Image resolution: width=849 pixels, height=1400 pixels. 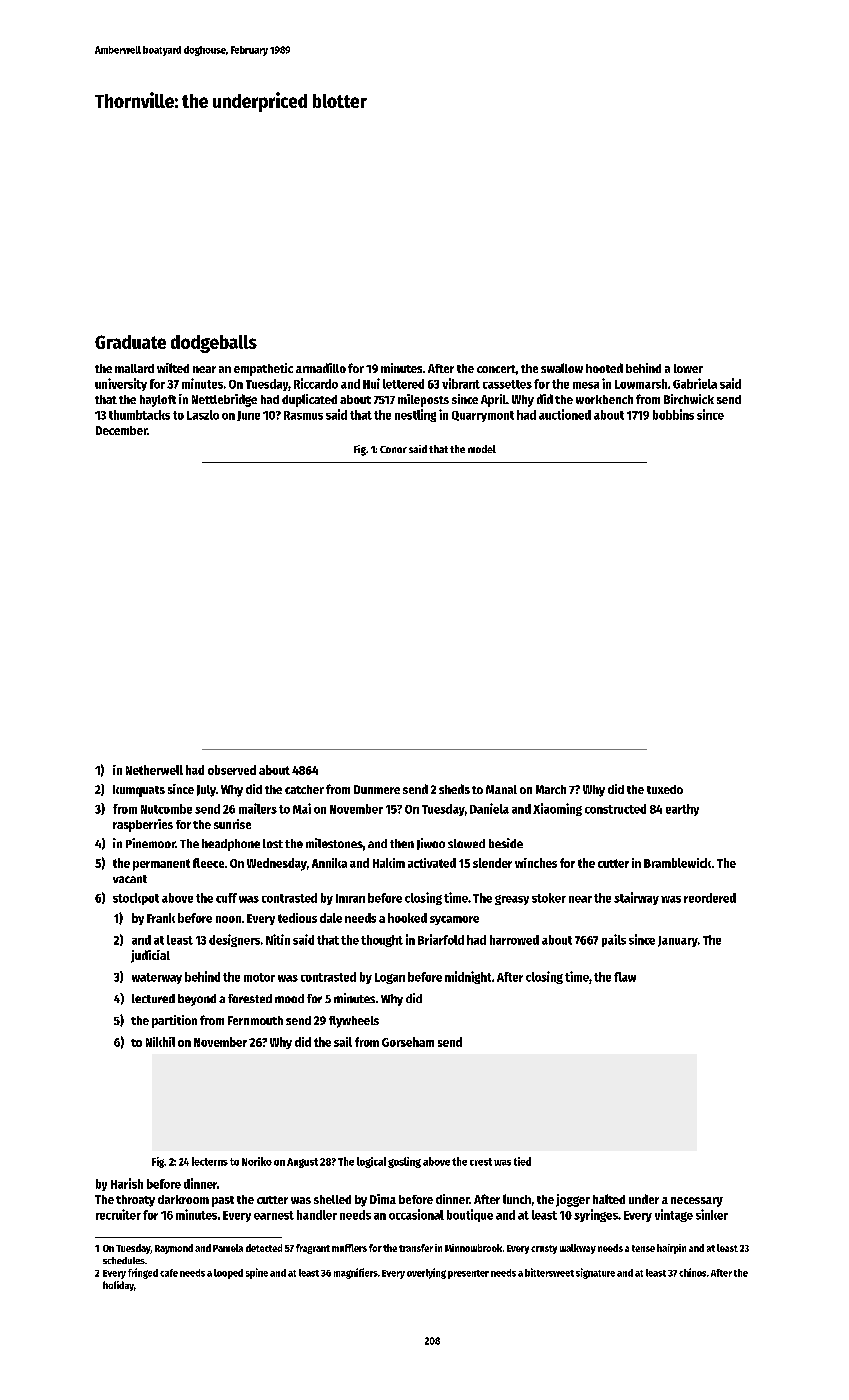 I want to click on tied, so click(x=522, y=1161).
